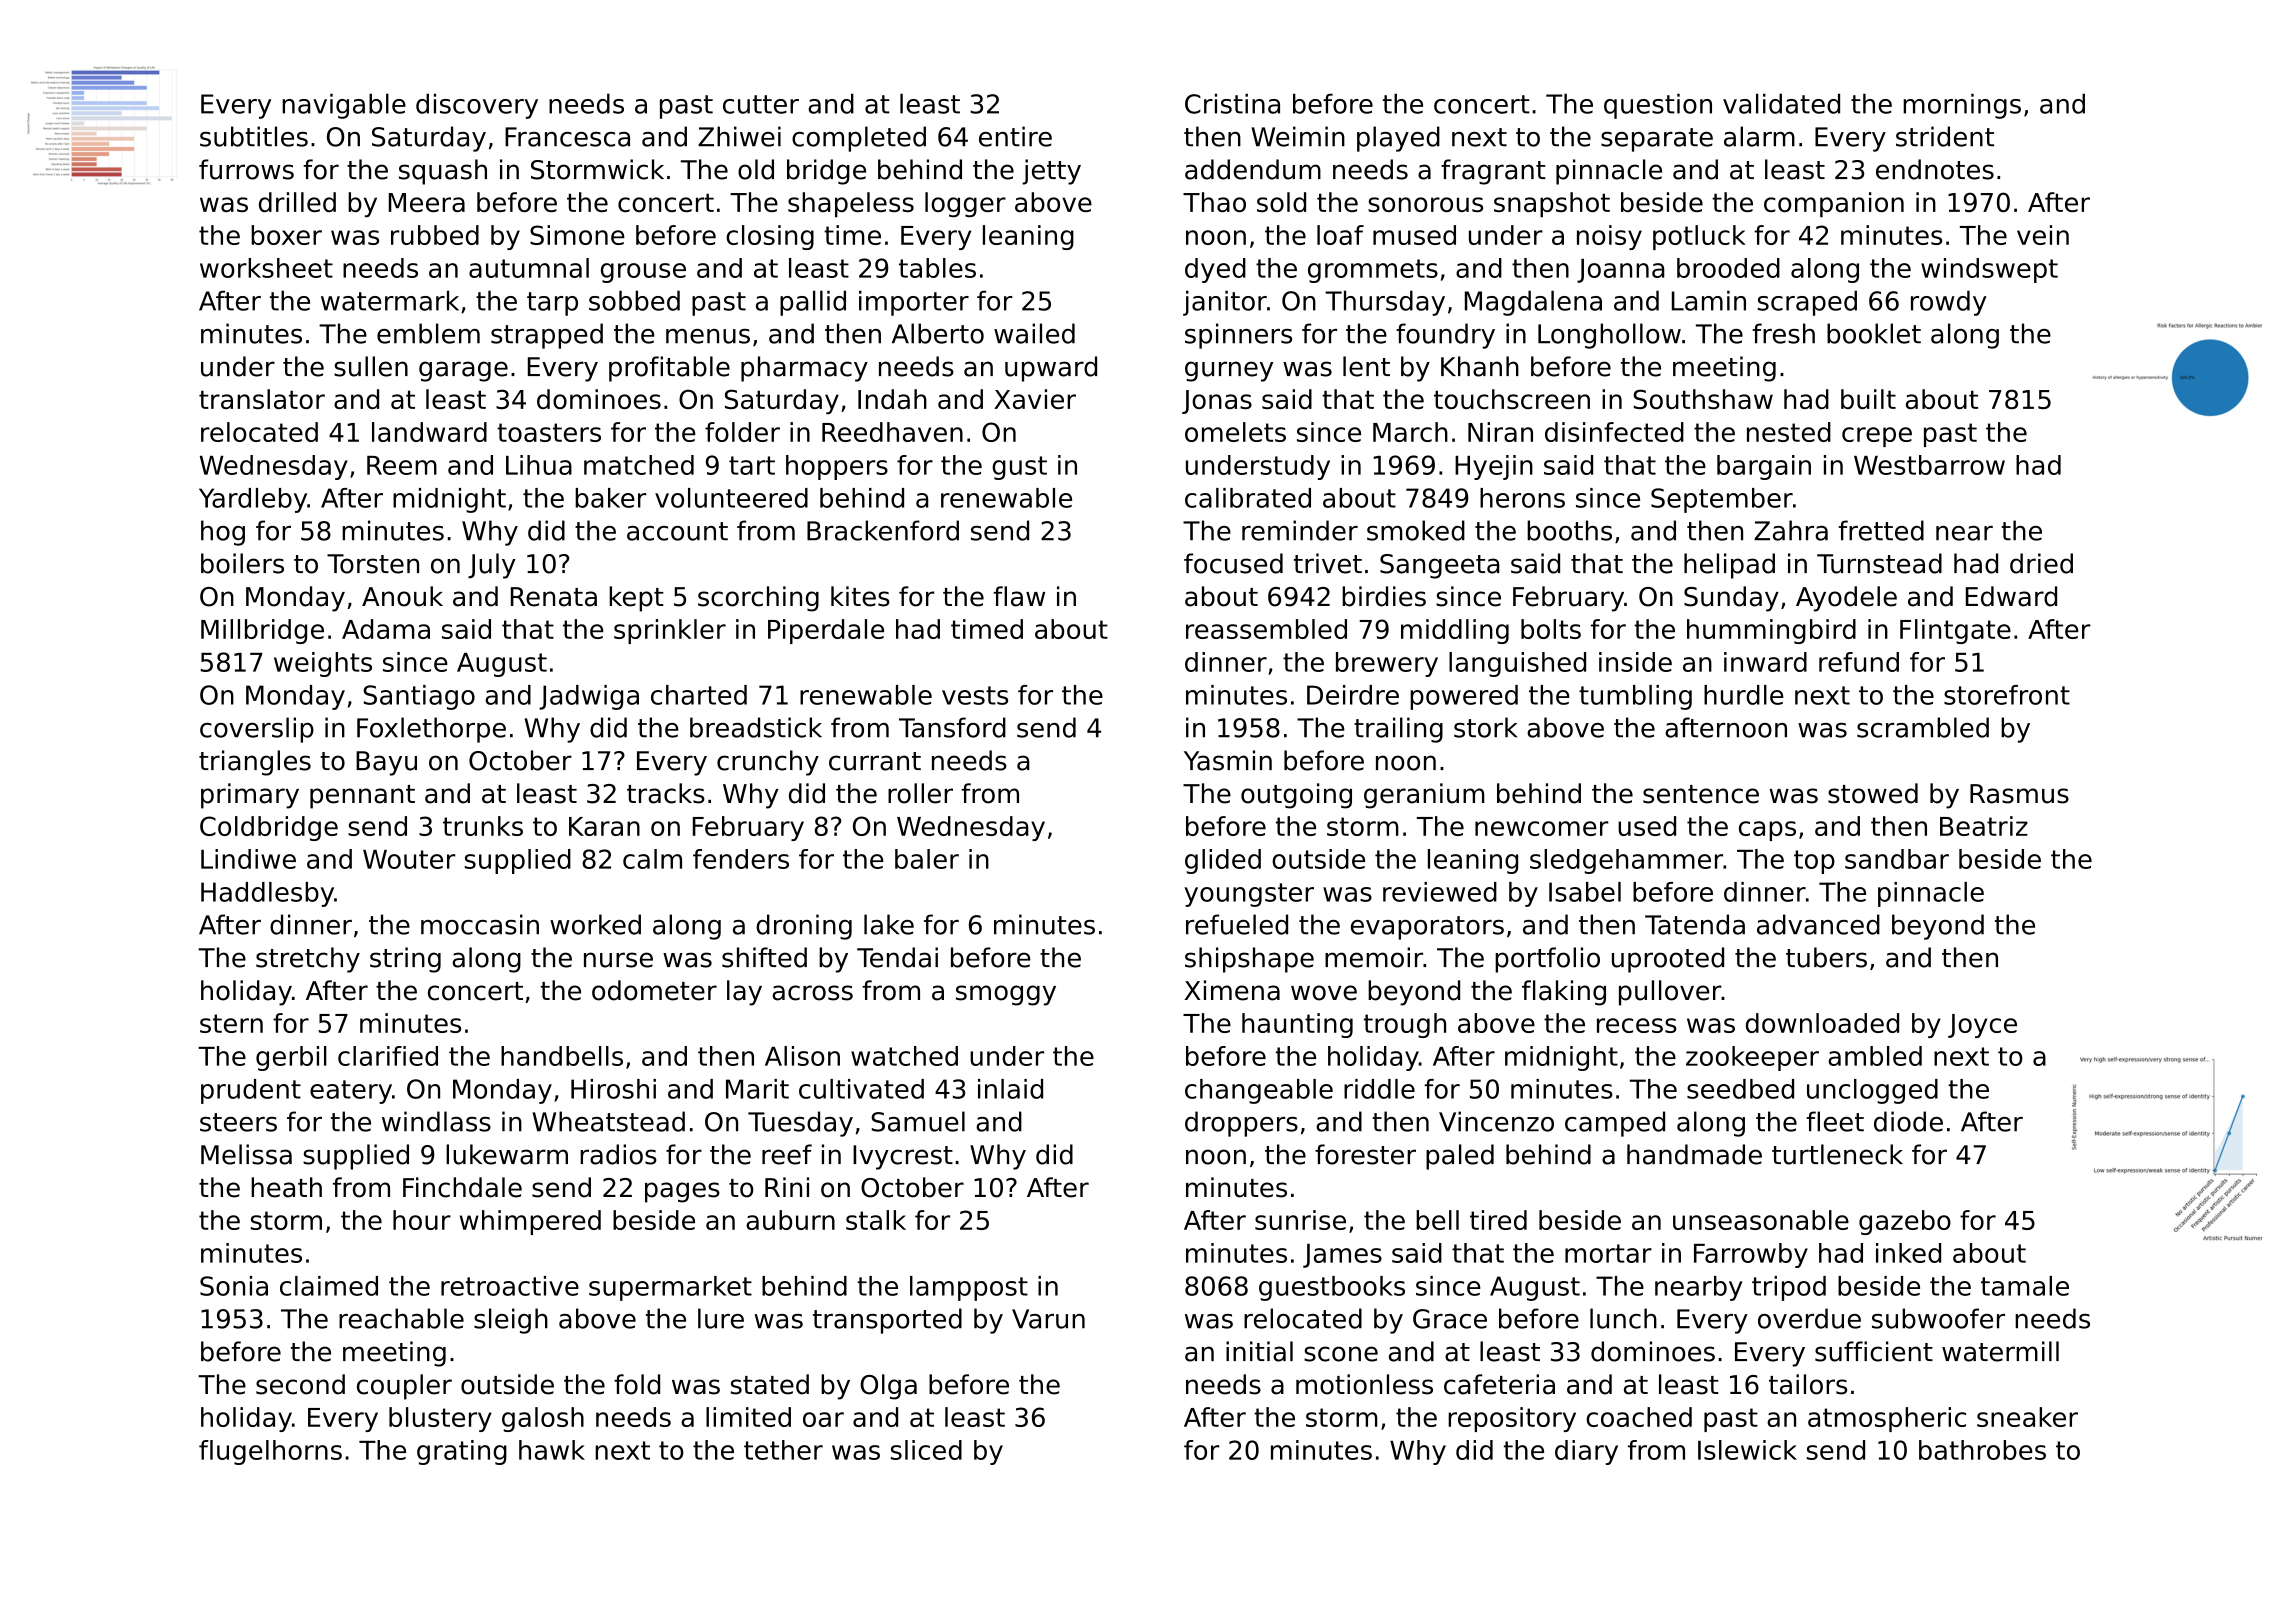  Describe the element at coordinates (539, 465) in the screenshot. I see `Lihua` at that location.
